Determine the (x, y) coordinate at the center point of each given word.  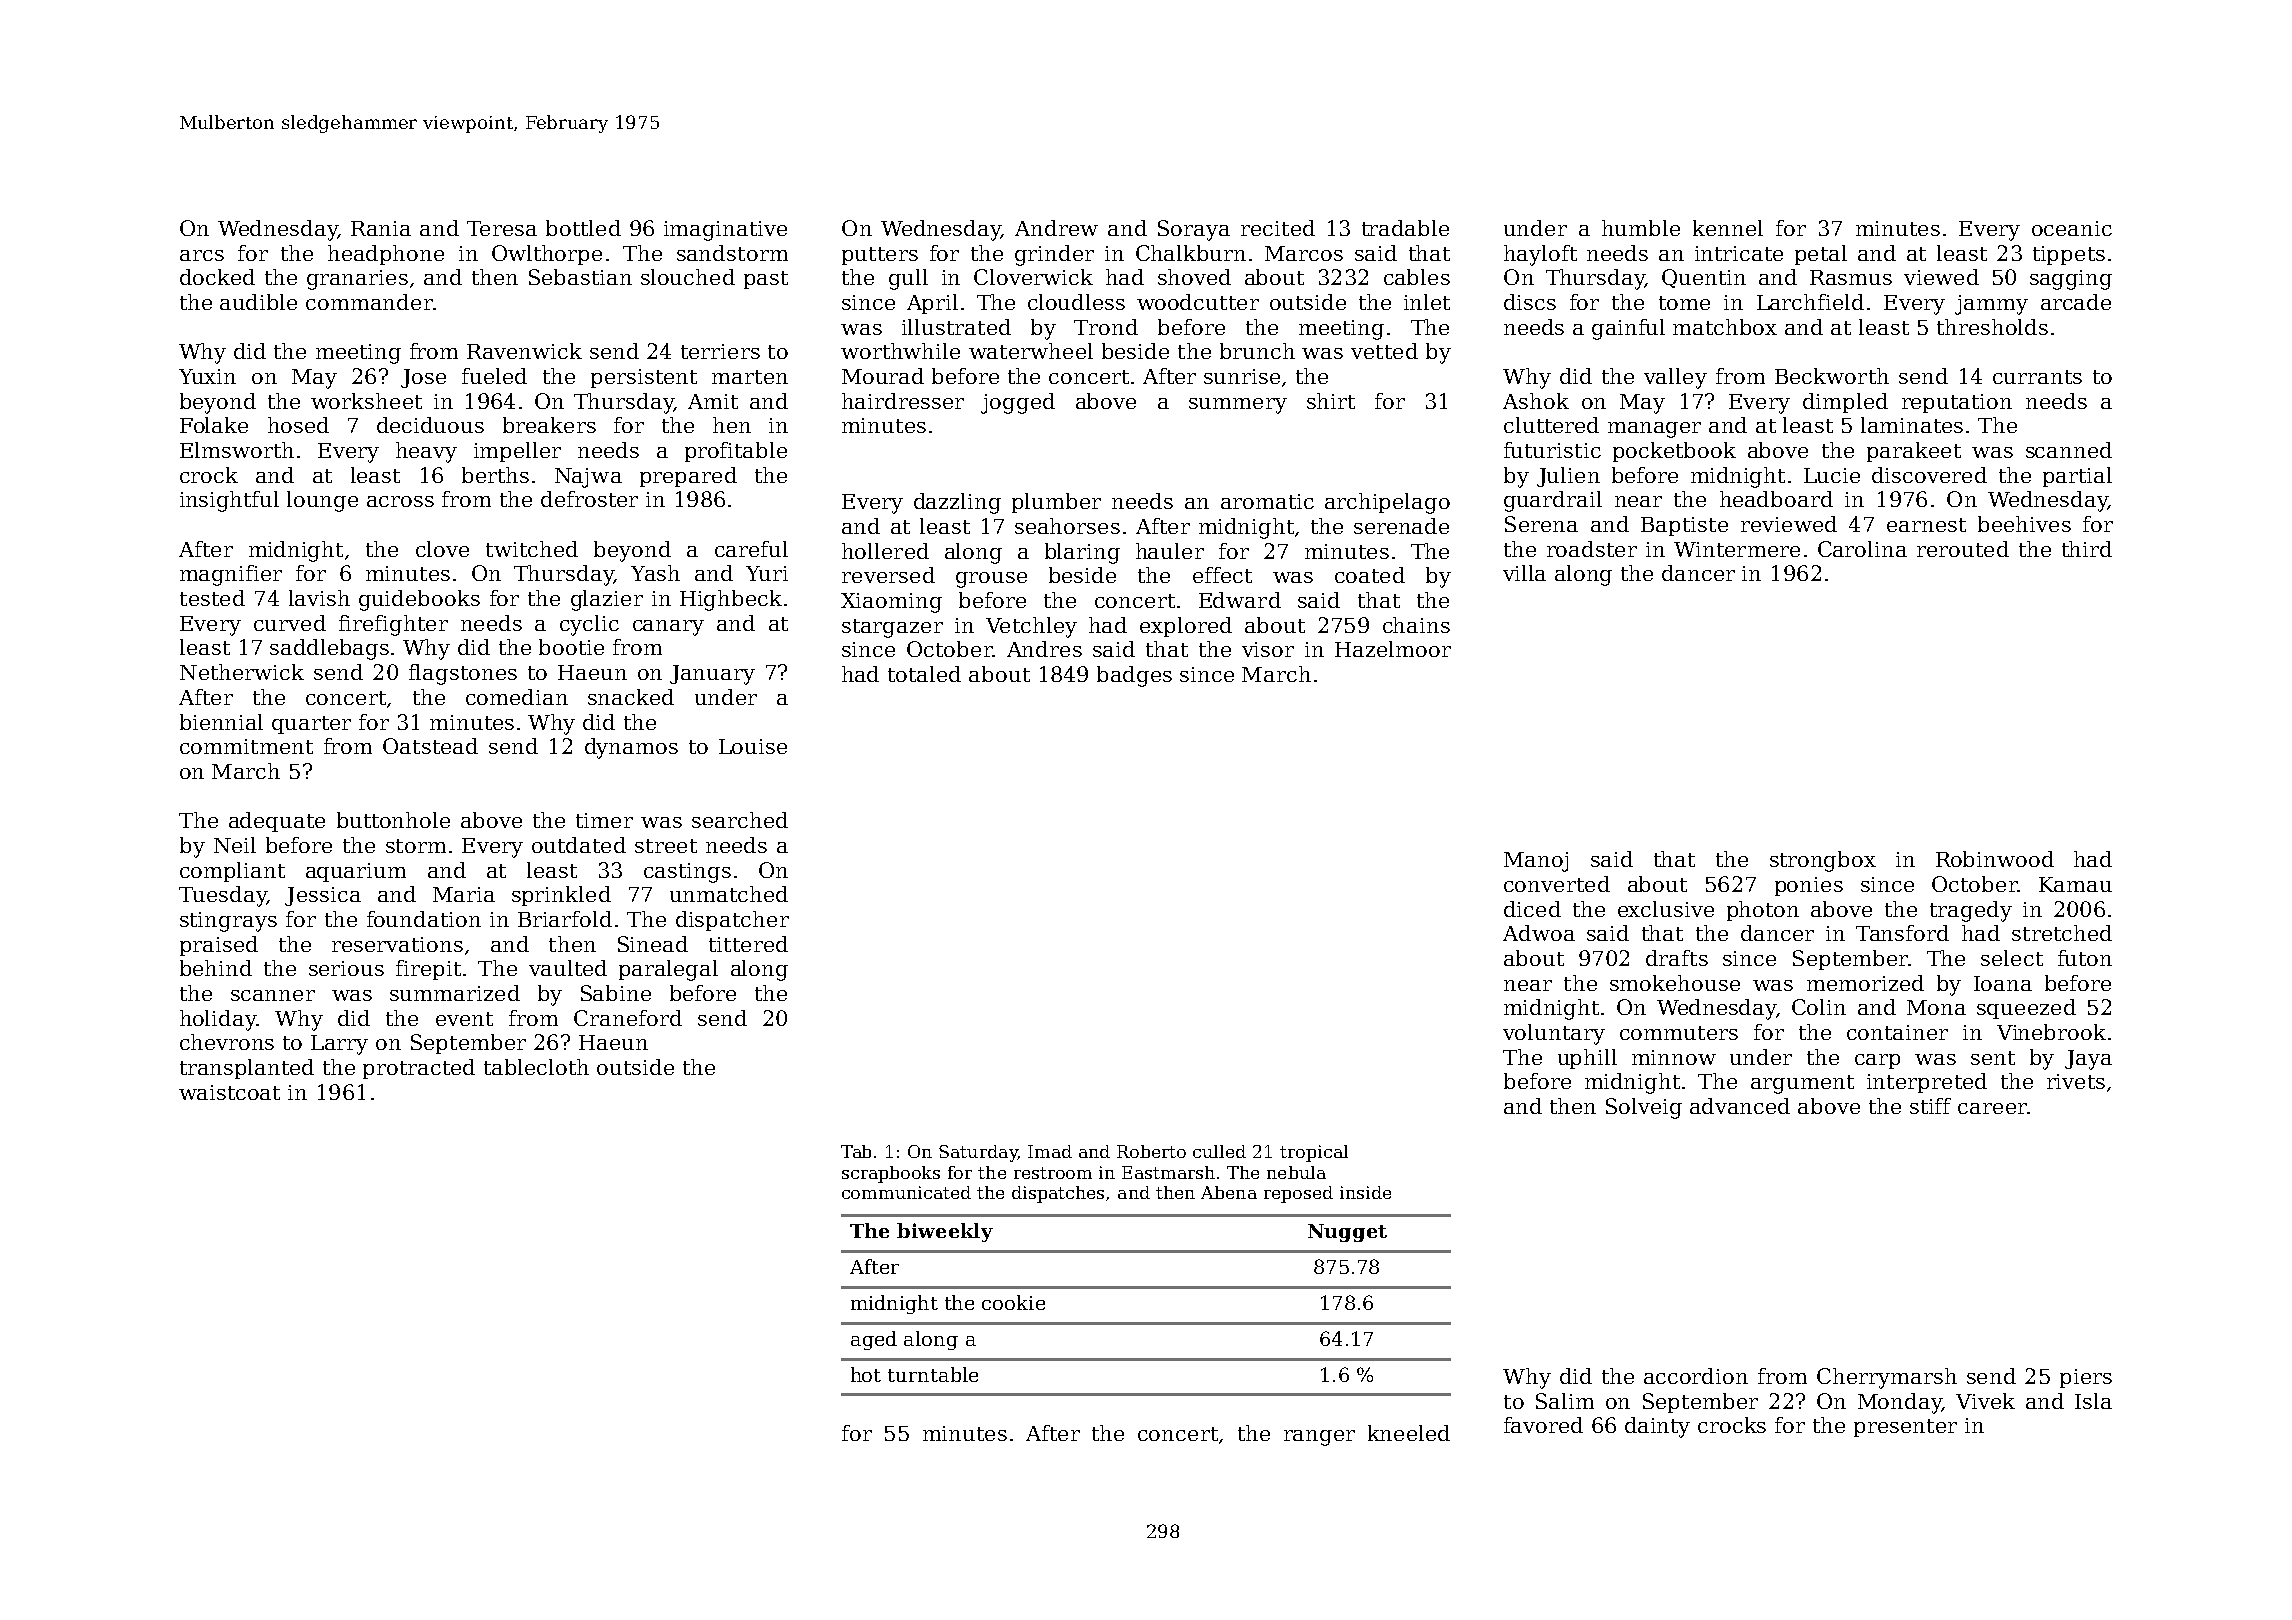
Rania (381, 228)
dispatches (1058, 1194)
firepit (428, 970)
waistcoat (229, 1092)
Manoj (1536, 862)
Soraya (1194, 230)
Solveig (1644, 1108)
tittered (748, 944)
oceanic (2072, 228)
